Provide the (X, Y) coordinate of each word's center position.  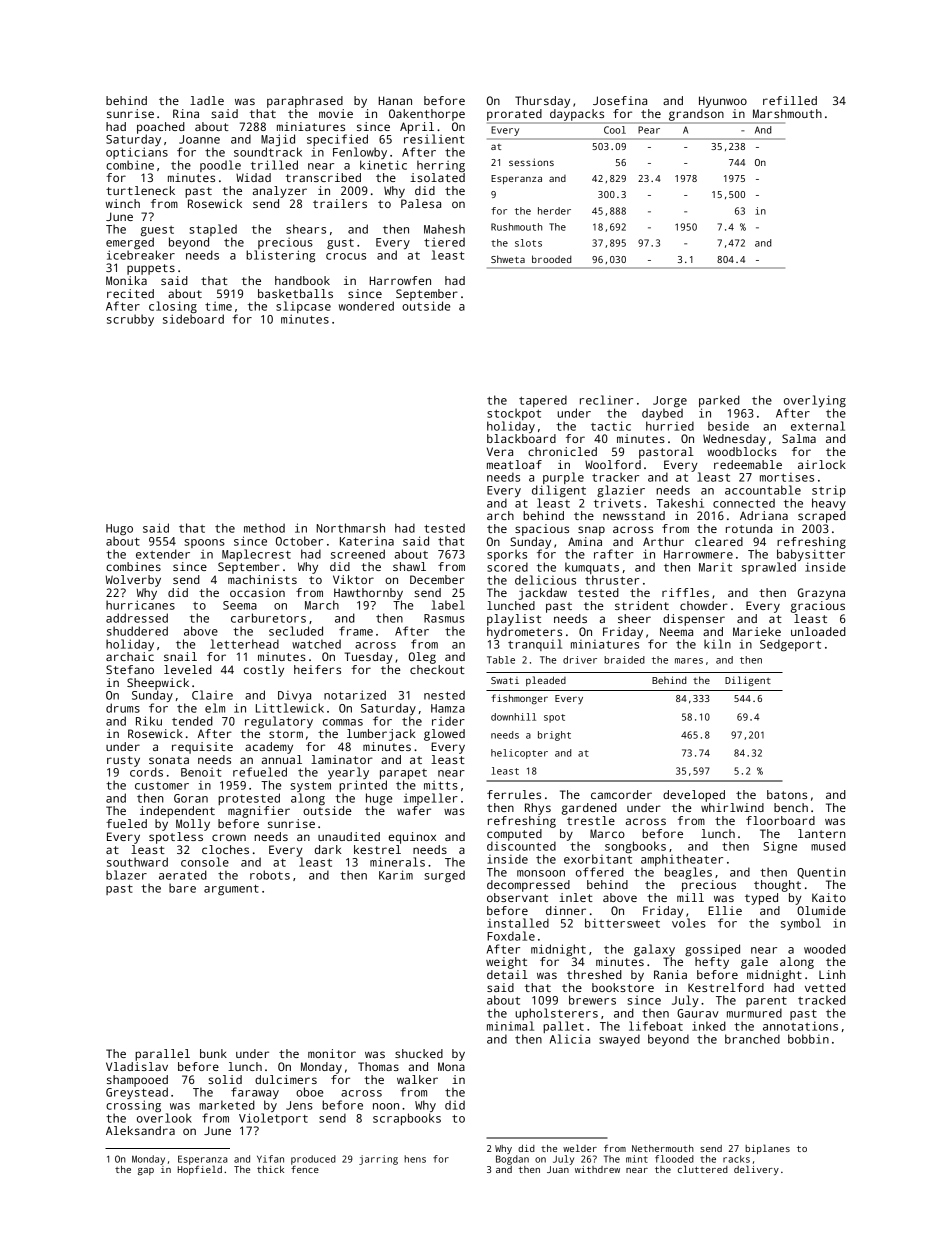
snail (180, 656)
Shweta (508, 259)
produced (313, 1160)
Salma (799, 438)
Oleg (422, 658)
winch (123, 203)
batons (787, 794)
